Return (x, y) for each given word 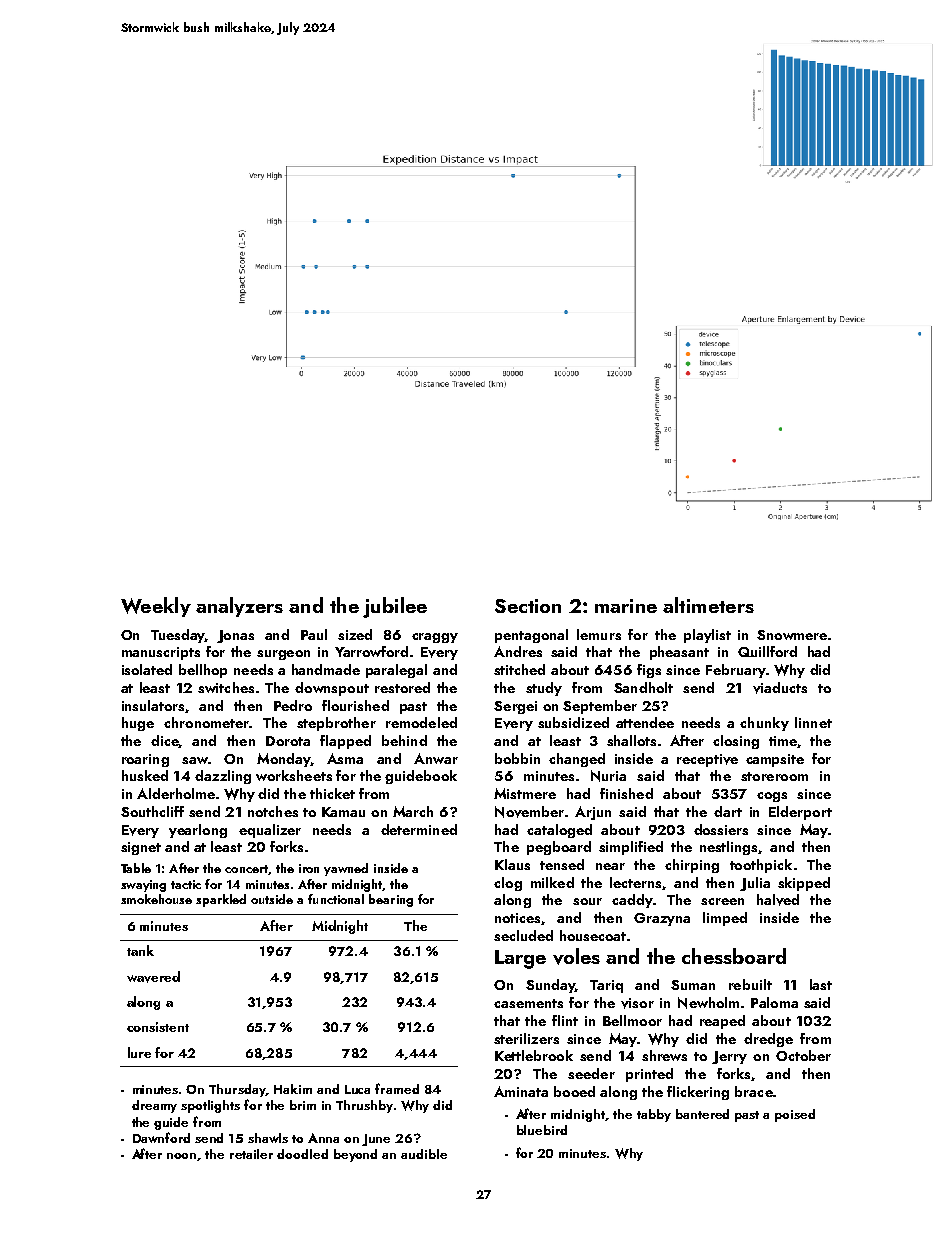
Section (528, 606)
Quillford (767, 651)
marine (626, 606)
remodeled (421, 722)
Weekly (156, 607)
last (821, 984)
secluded (523, 935)
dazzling (223, 777)
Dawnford (161, 1137)
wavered (153, 977)
